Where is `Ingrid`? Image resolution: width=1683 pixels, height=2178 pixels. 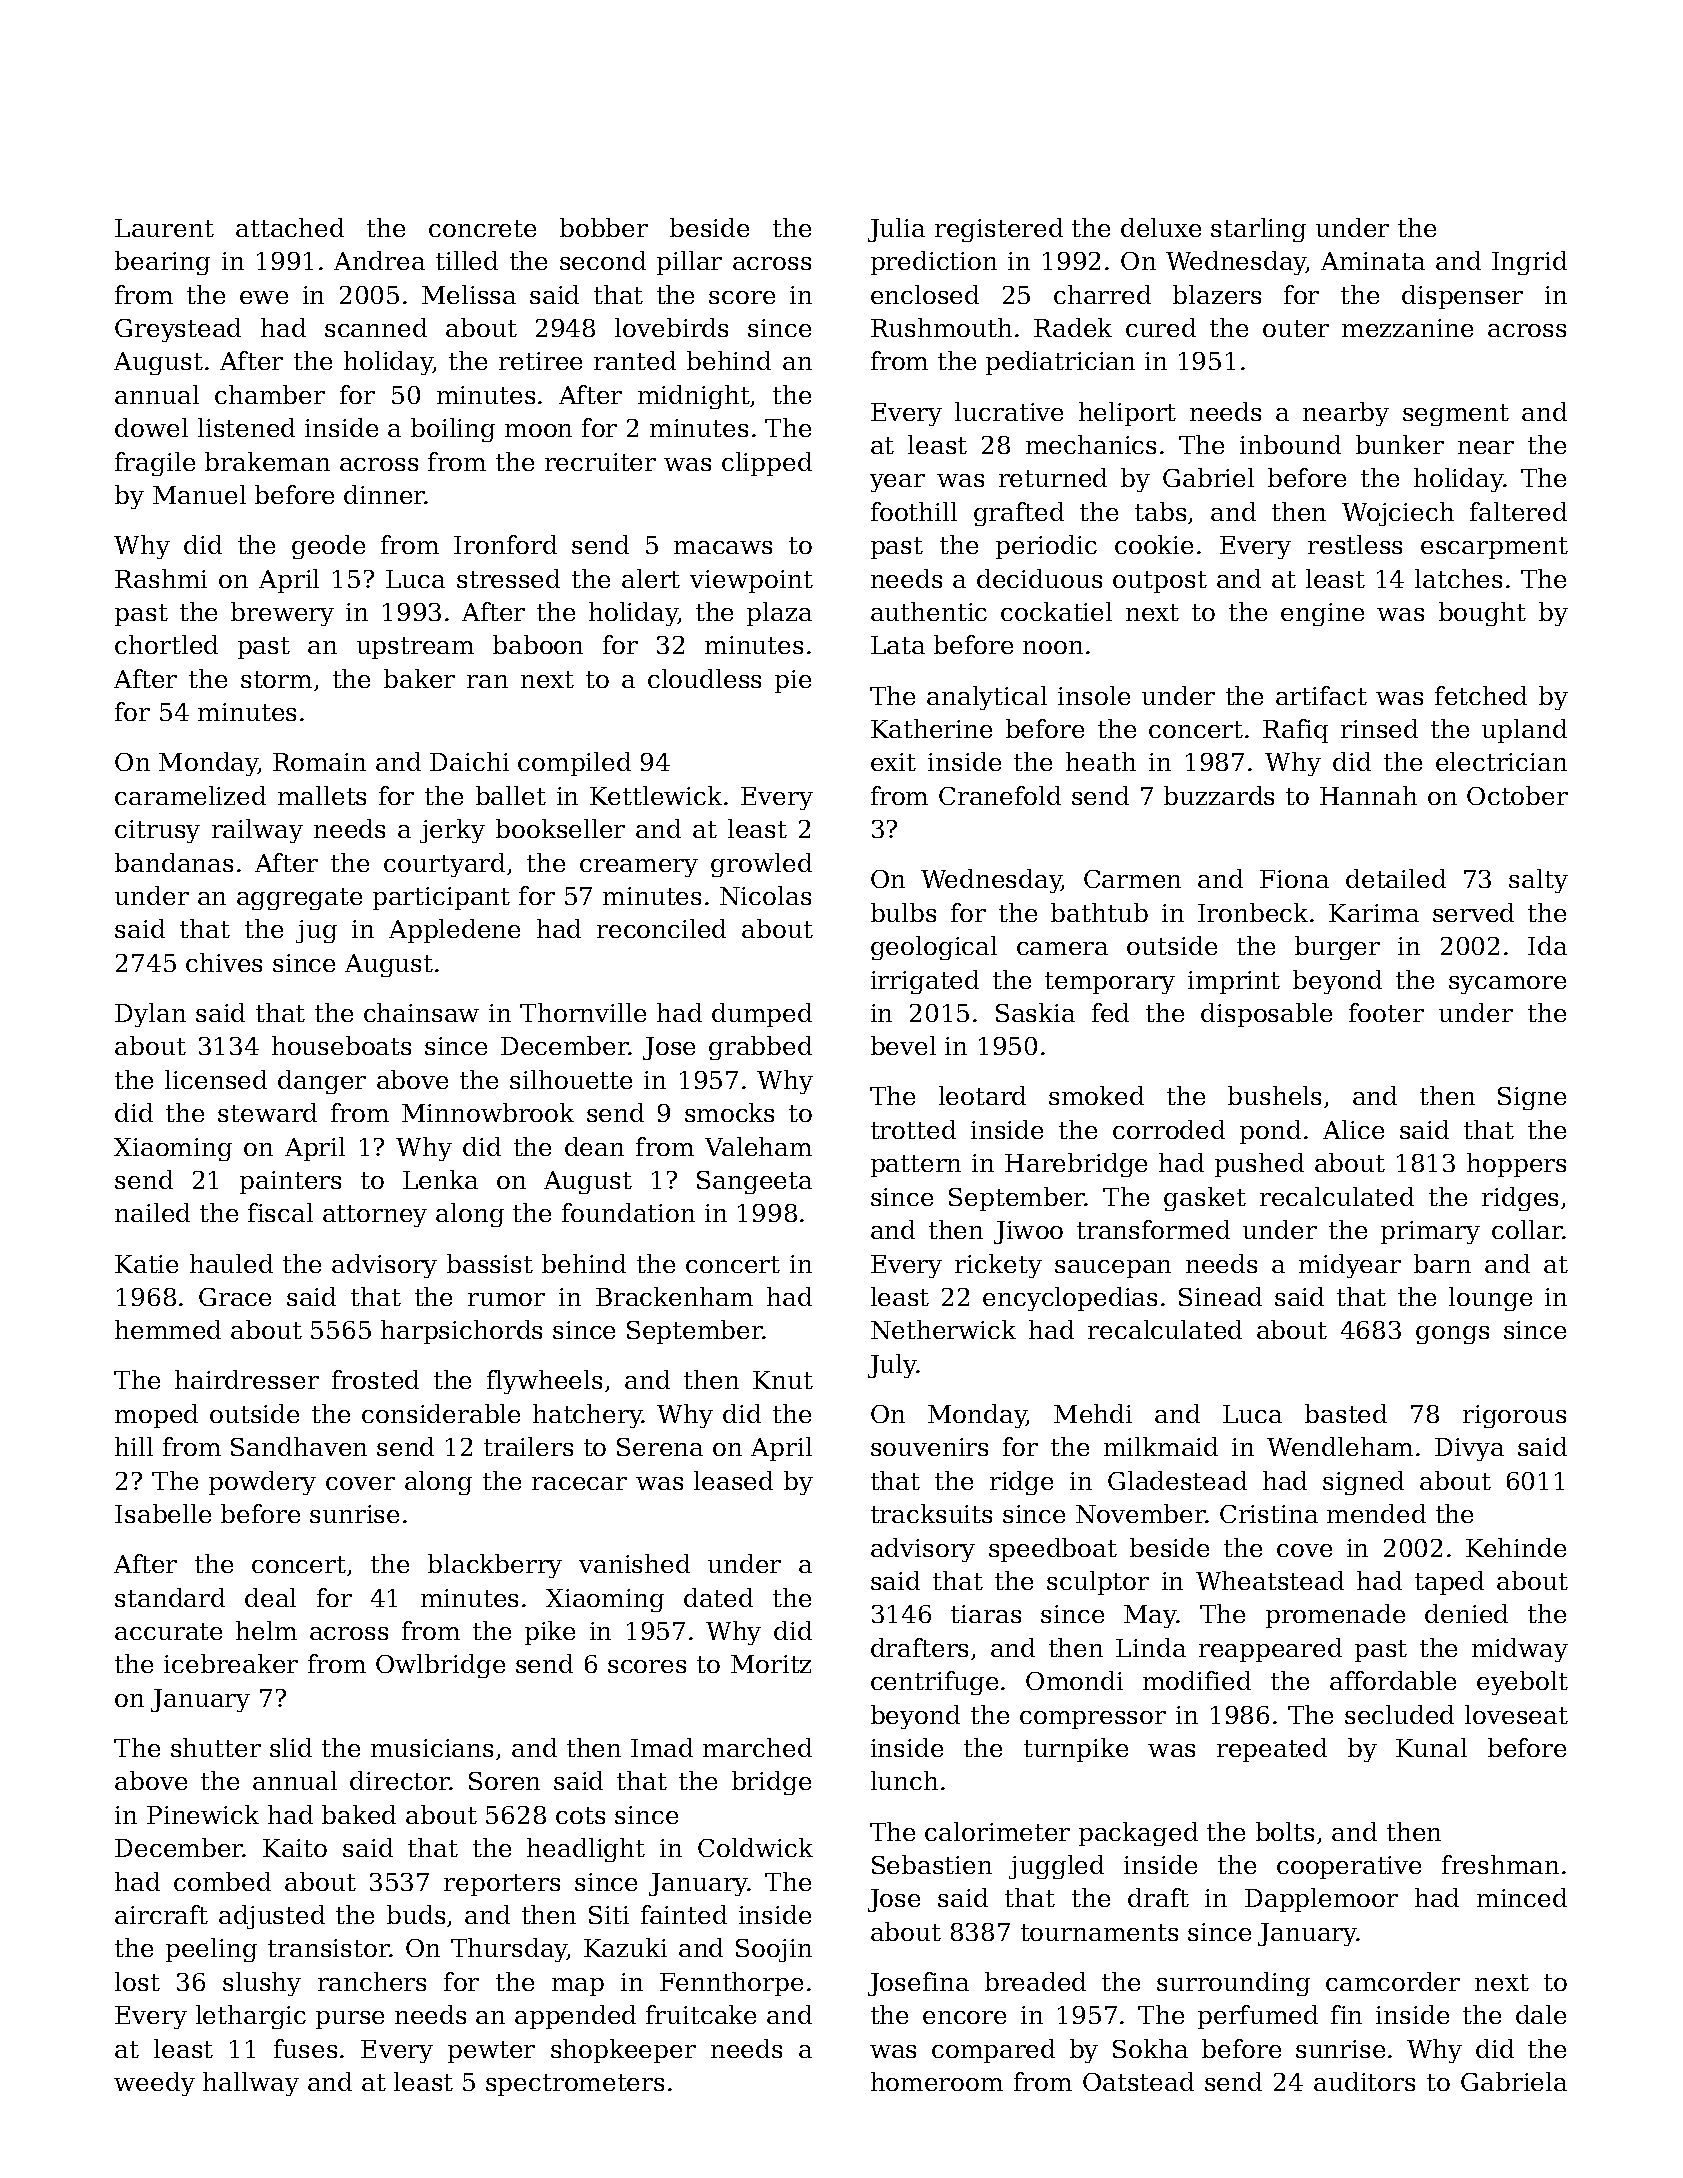
Ingrid is located at coordinates (1529, 263).
